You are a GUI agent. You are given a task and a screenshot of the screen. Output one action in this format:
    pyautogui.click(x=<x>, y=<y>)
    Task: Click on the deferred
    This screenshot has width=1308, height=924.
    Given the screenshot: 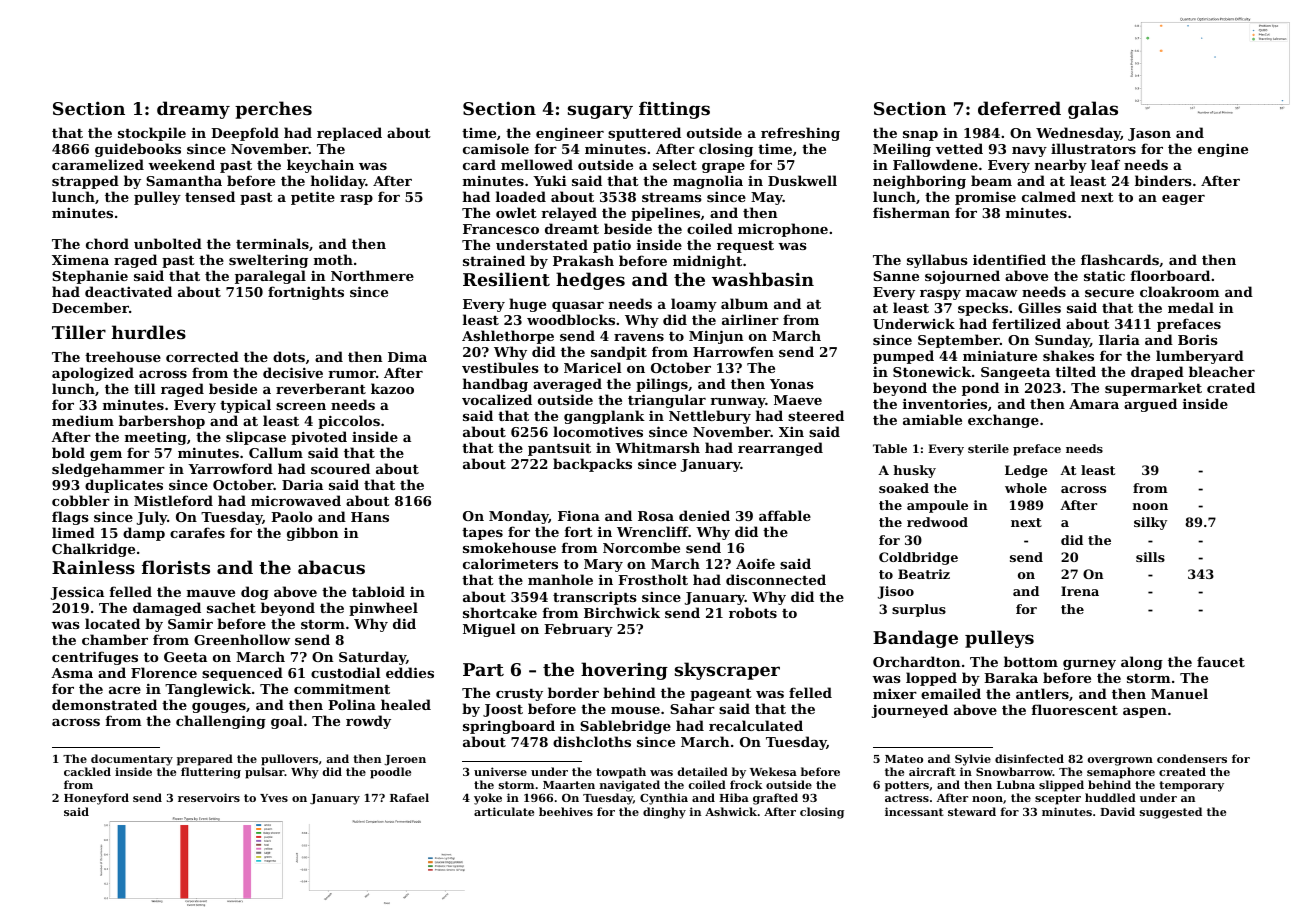 What is the action you would take?
    pyautogui.click(x=1019, y=108)
